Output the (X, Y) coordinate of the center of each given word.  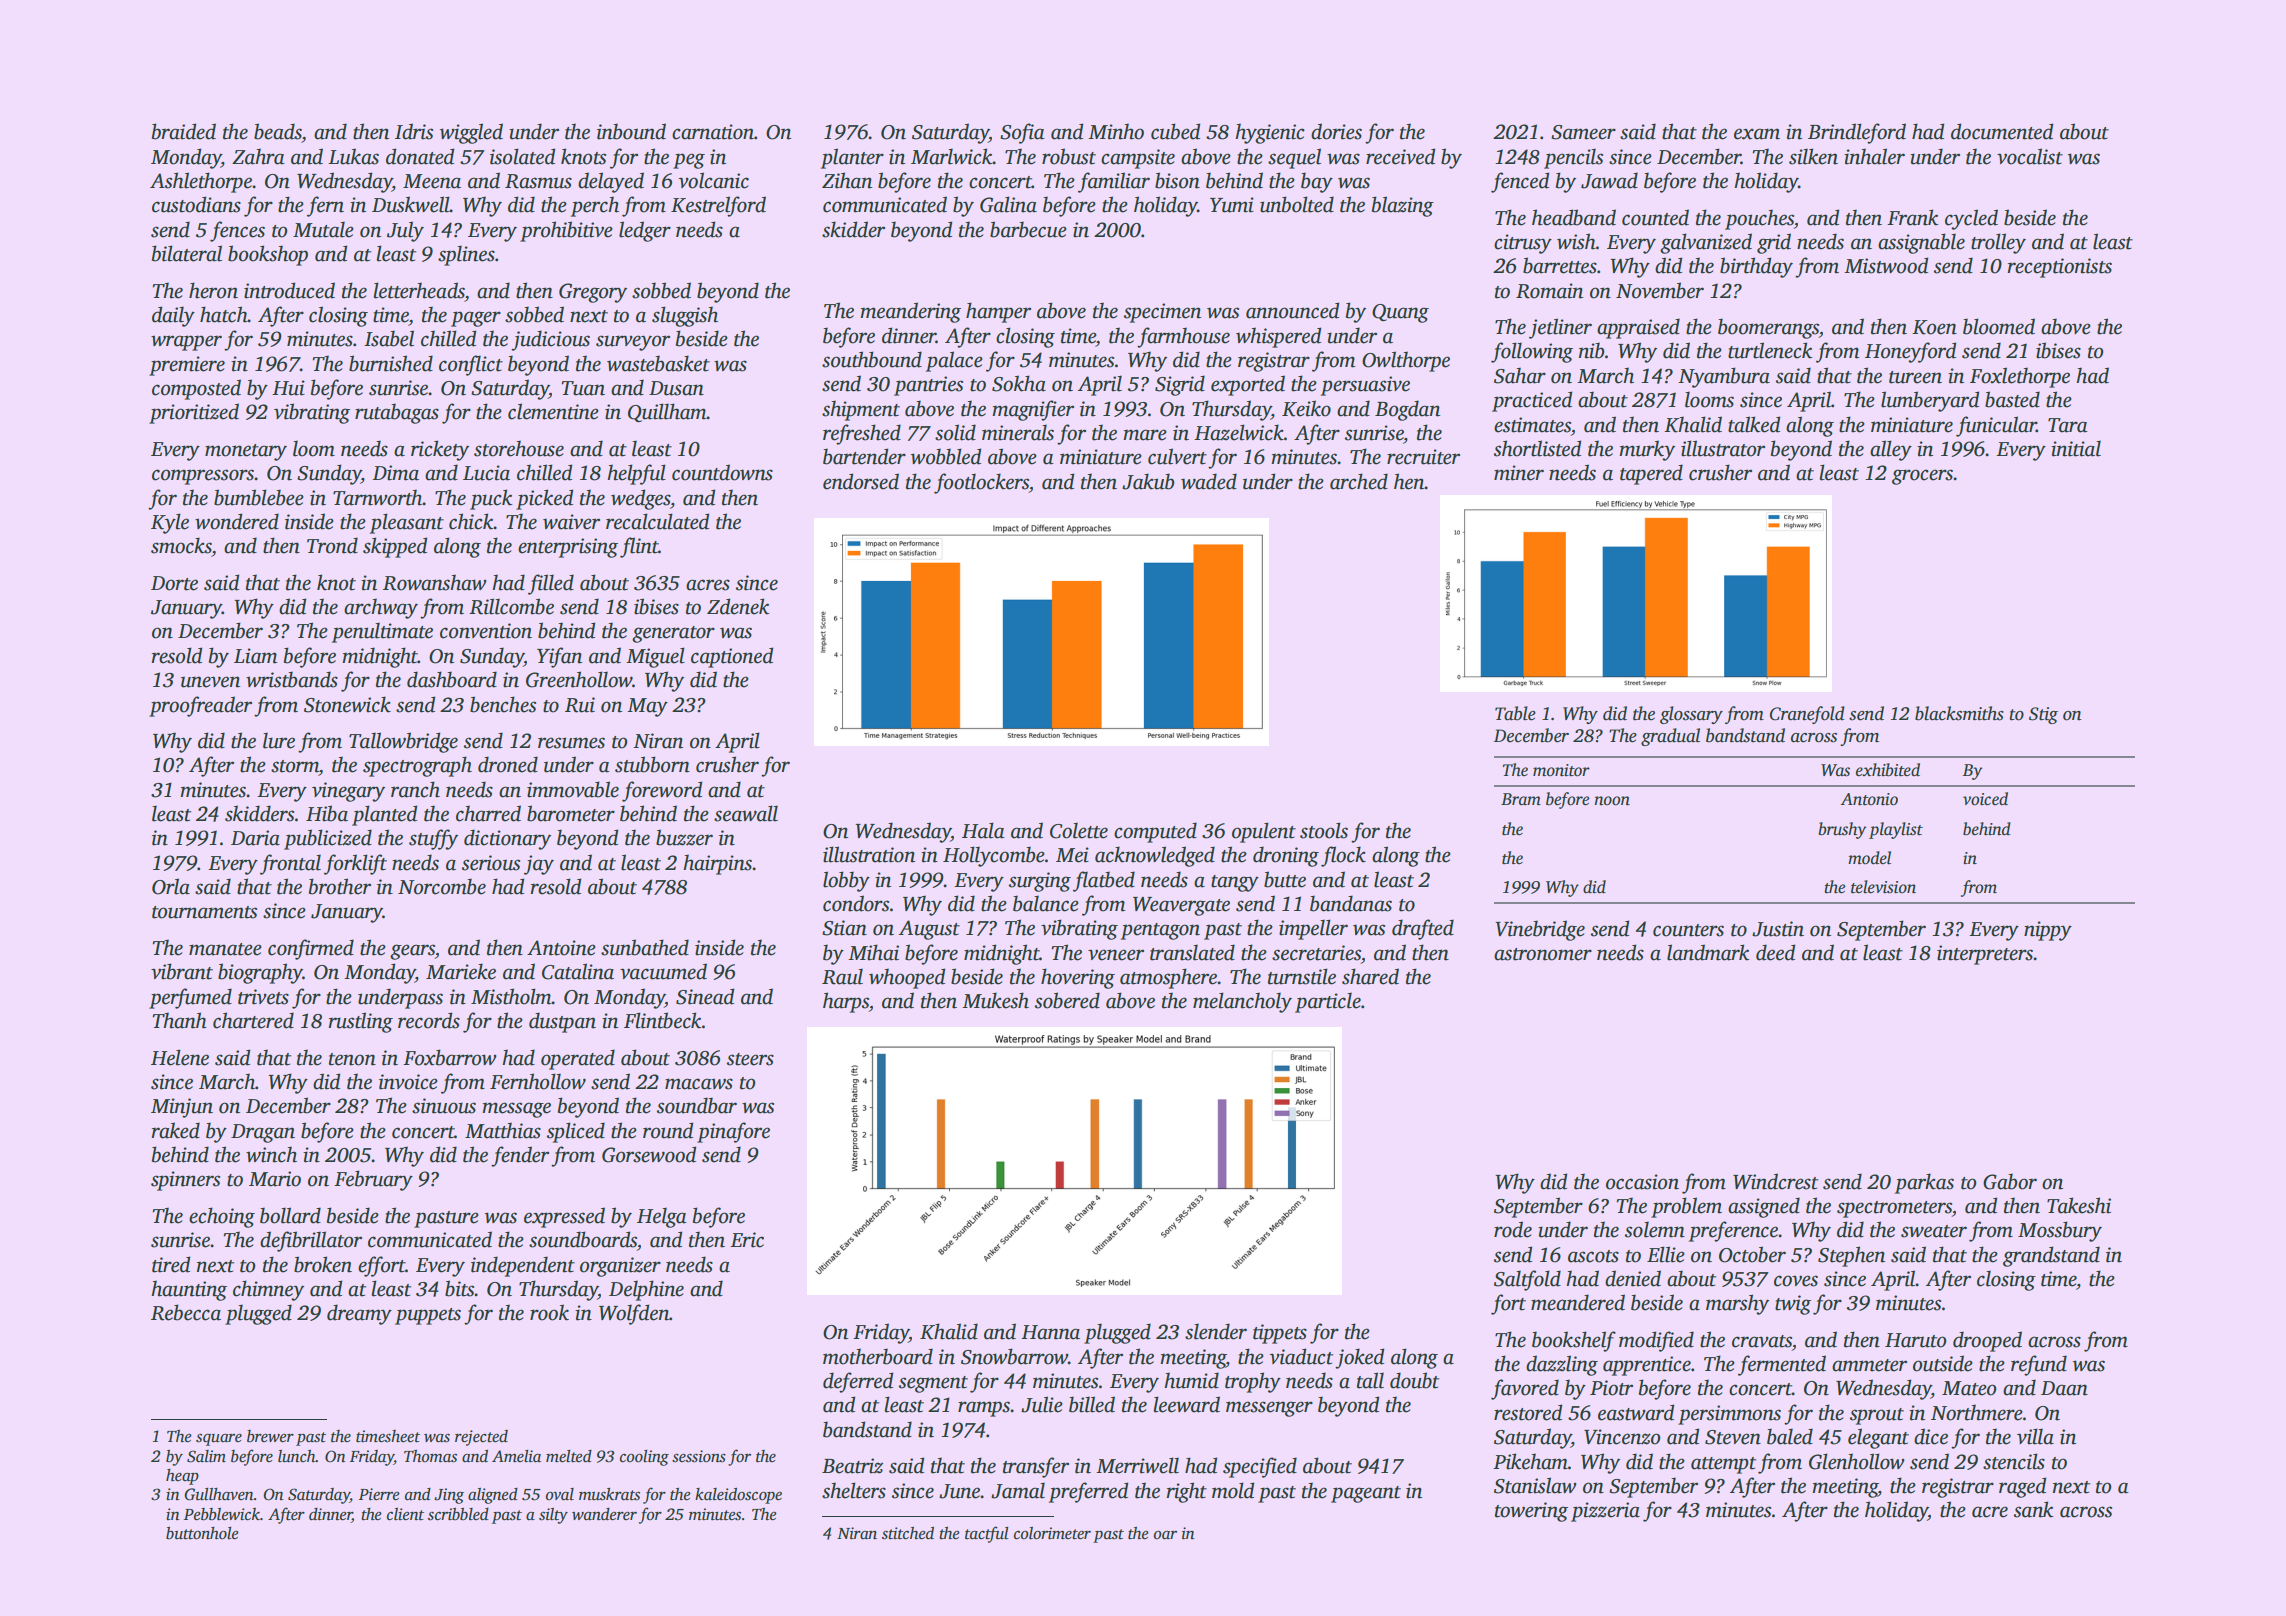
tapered (1651, 474)
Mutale (323, 229)
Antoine (561, 948)
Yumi (1232, 205)
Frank (1912, 217)
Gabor (2010, 1181)
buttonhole (202, 1533)
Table (1515, 713)
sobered (1067, 1000)
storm (295, 766)
